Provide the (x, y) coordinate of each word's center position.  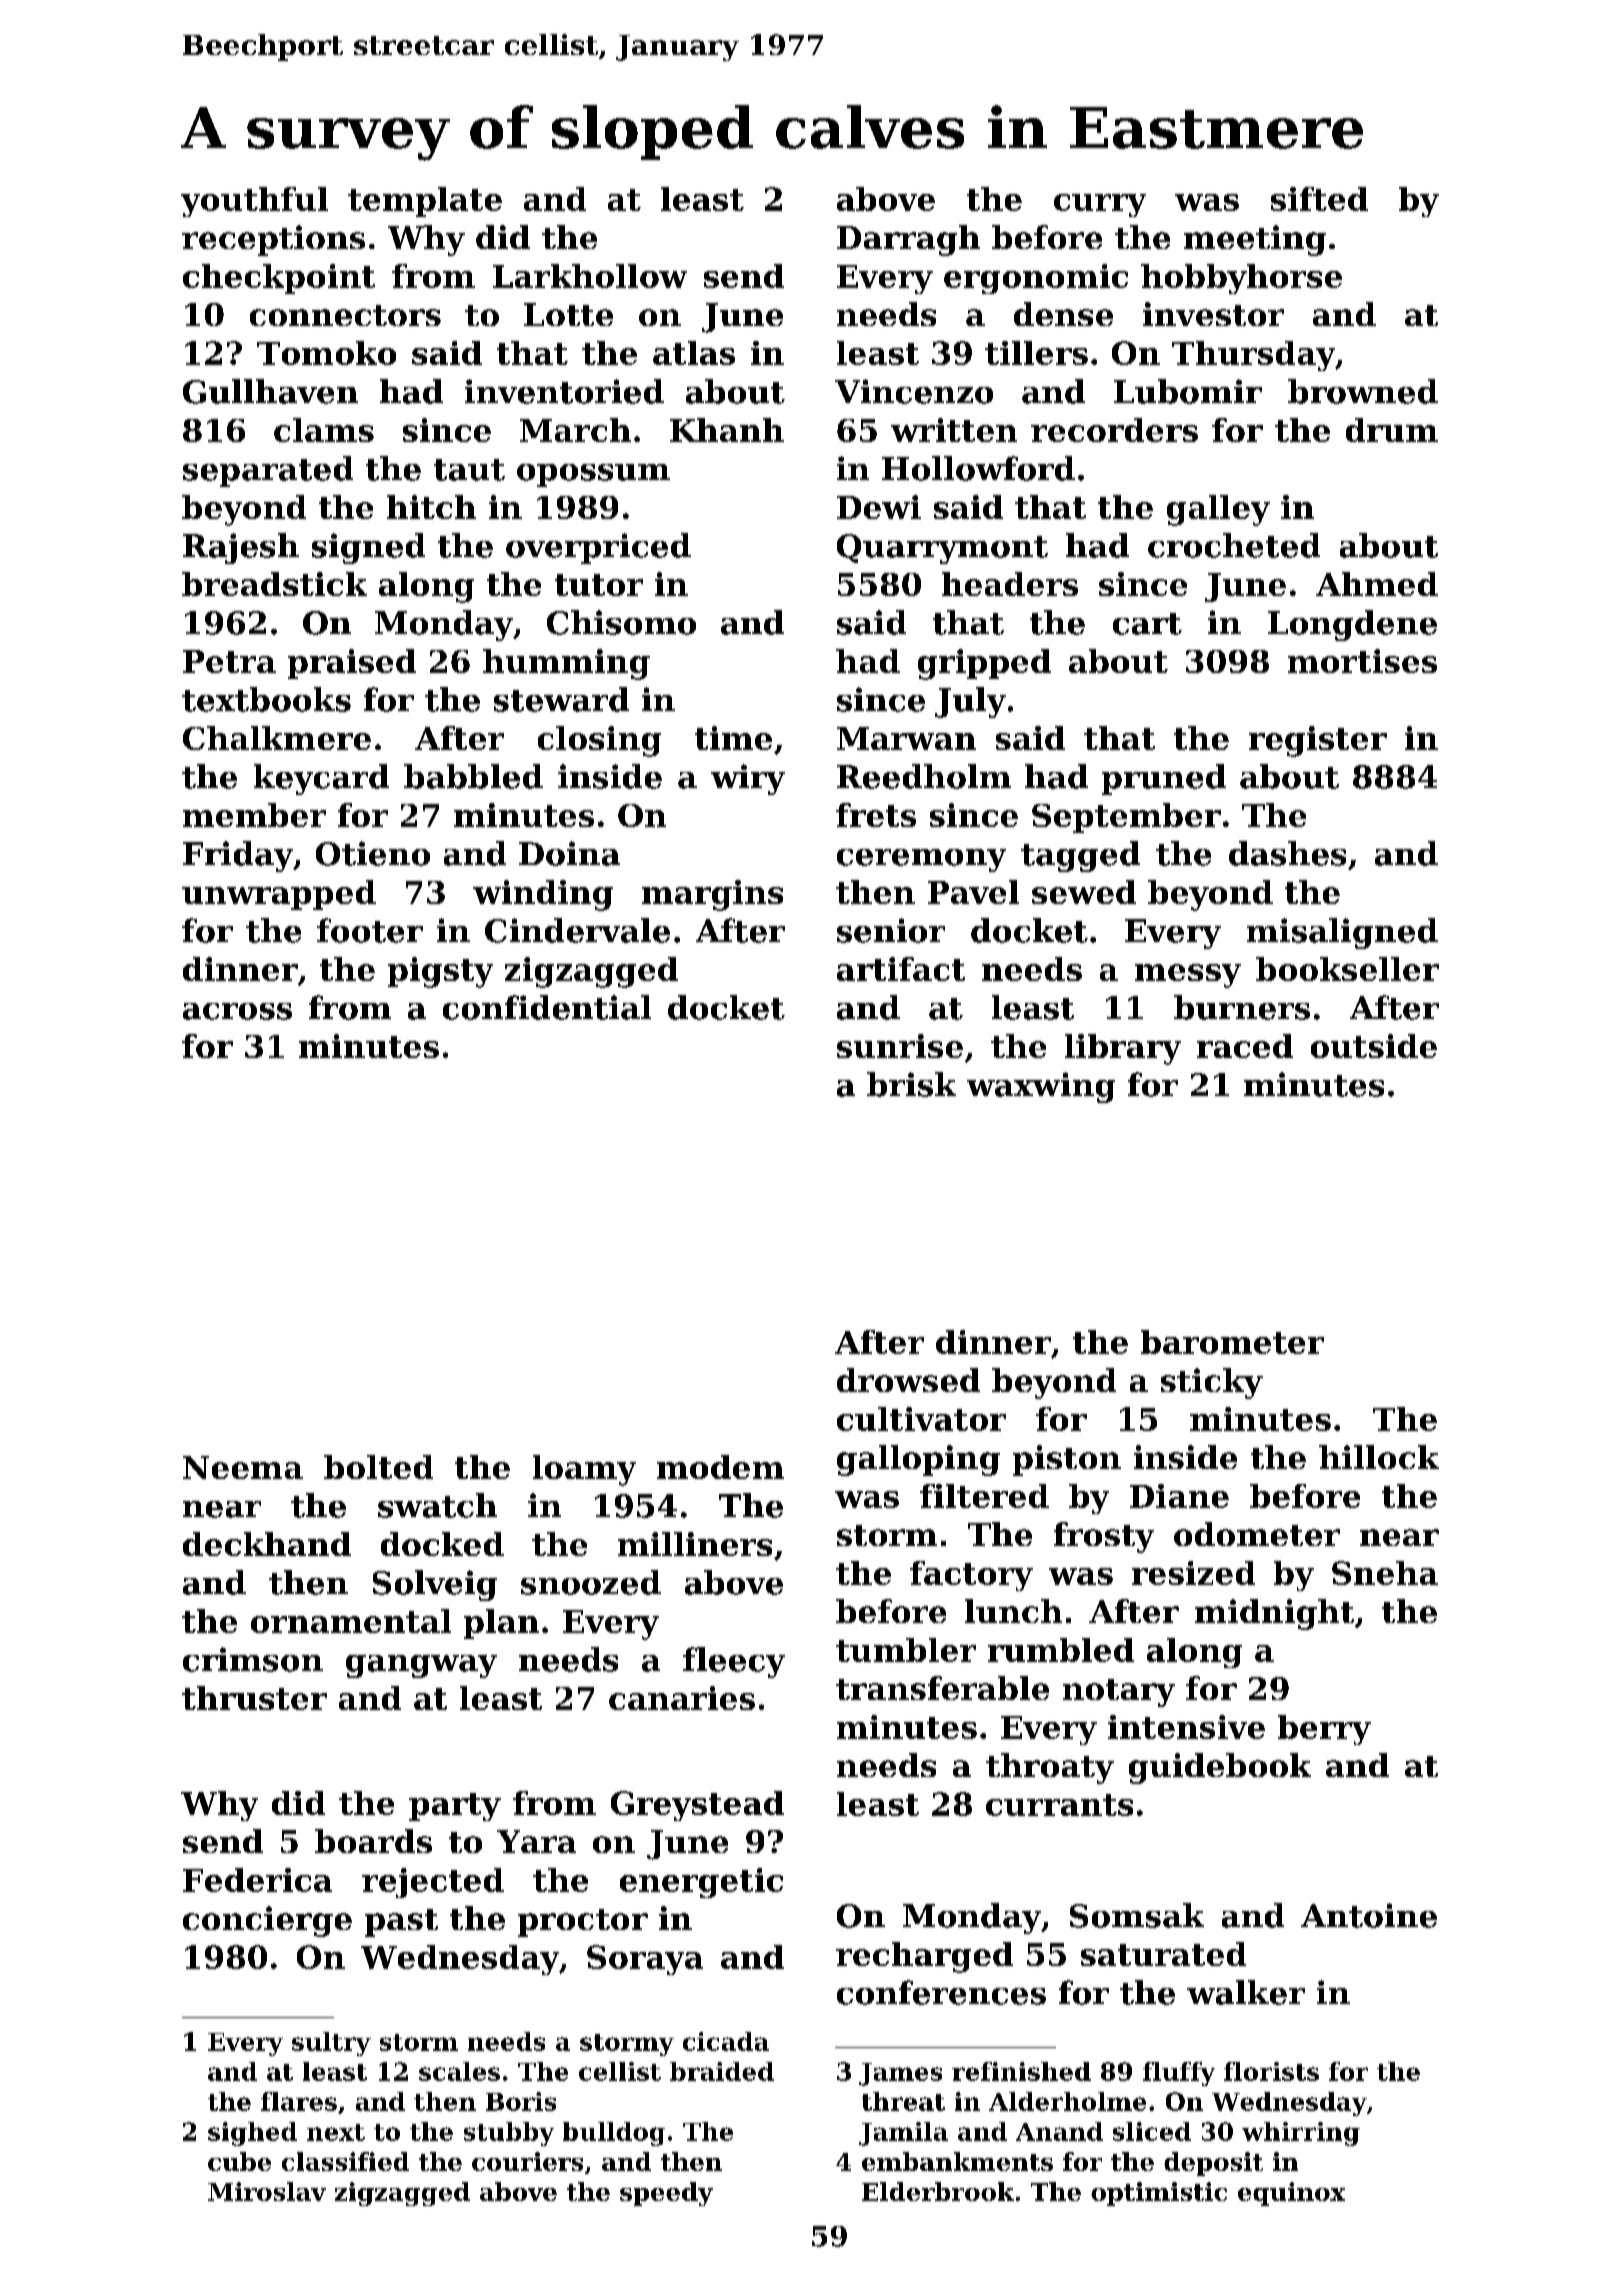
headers (1010, 584)
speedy (666, 2194)
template (425, 202)
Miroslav (267, 2191)
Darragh (908, 240)
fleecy (734, 1662)
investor (1213, 314)
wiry (748, 779)
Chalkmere (277, 738)
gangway (421, 1666)
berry (1324, 1730)
